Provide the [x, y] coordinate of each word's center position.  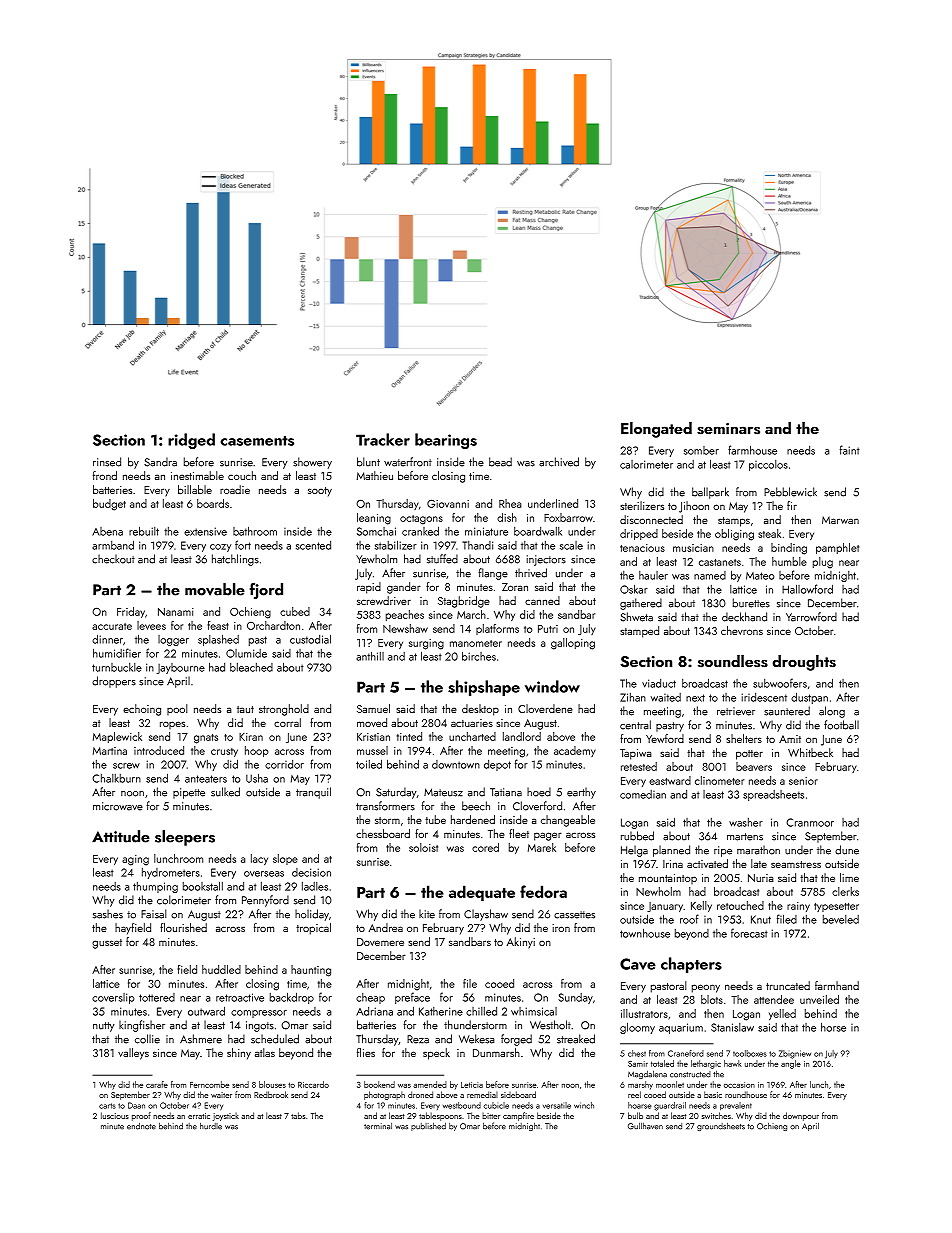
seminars [728, 429]
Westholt [550, 1025]
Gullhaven [645, 1126]
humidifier [117, 653]
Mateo [760, 576]
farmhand [837, 985]
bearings [446, 441]
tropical [313, 929]
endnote [141, 1126]
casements [257, 441]
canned [542, 600]
